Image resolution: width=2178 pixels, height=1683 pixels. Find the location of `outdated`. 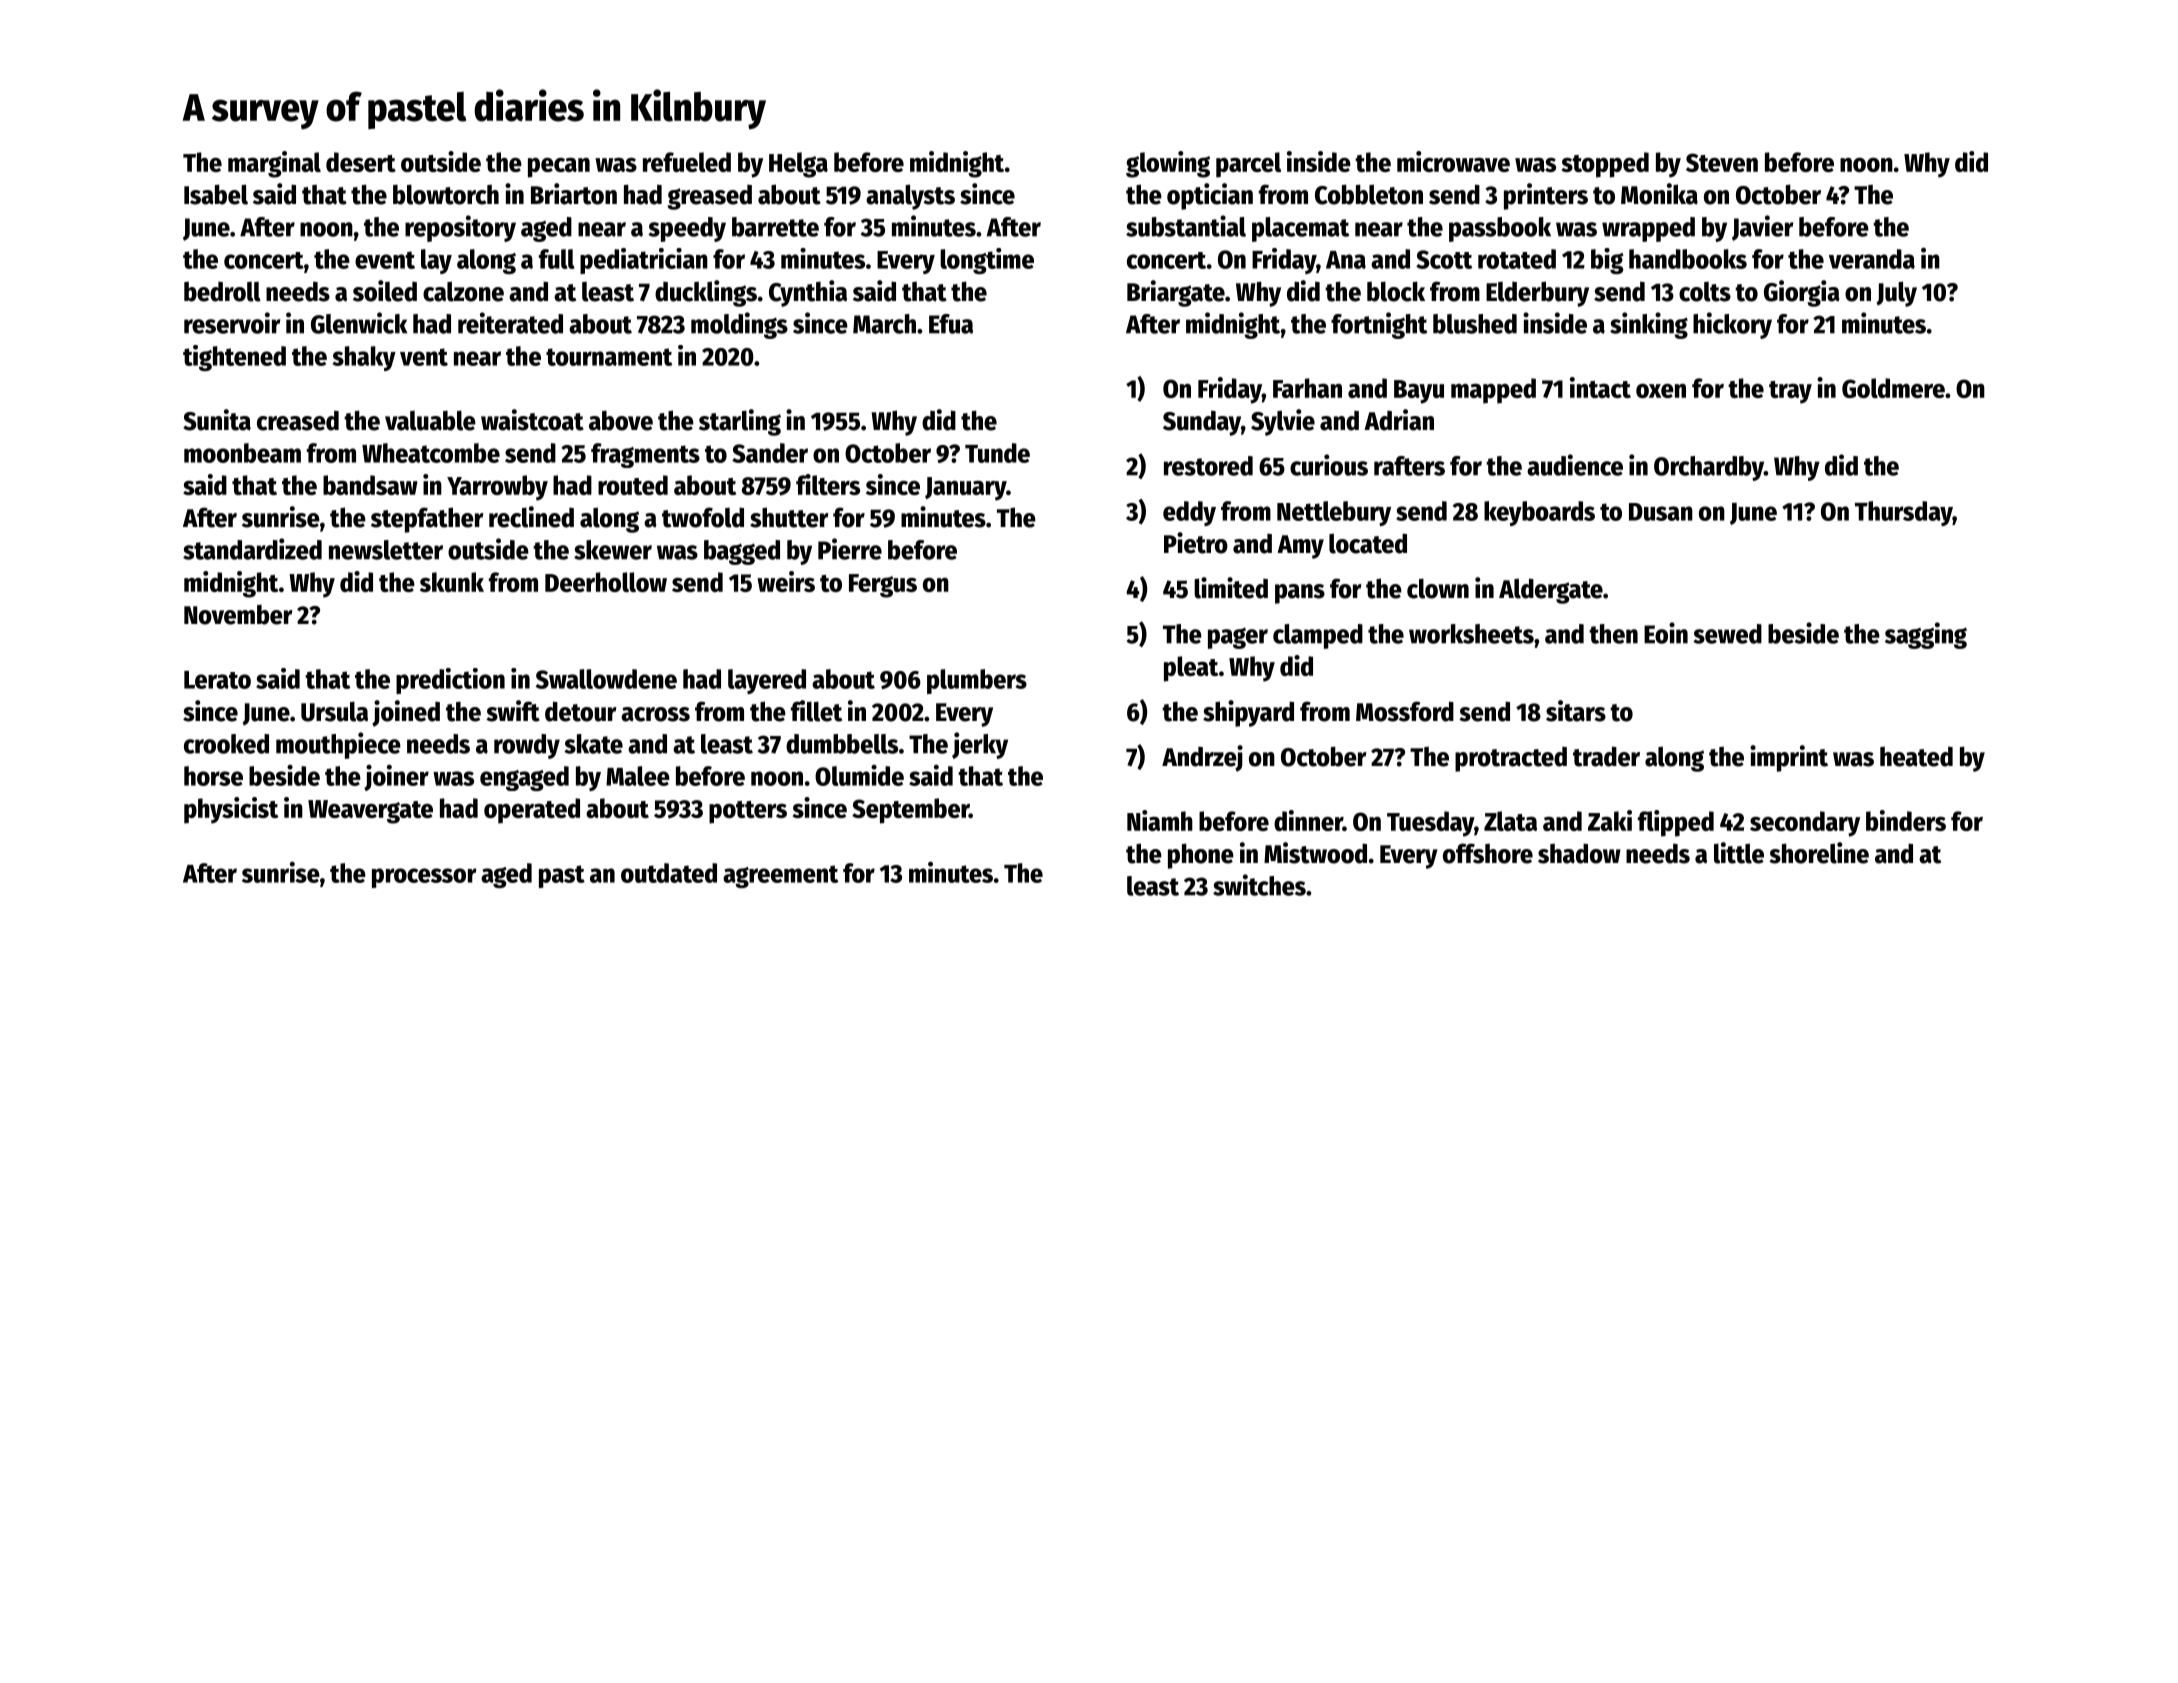

outdated is located at coordinates (669, 873).
